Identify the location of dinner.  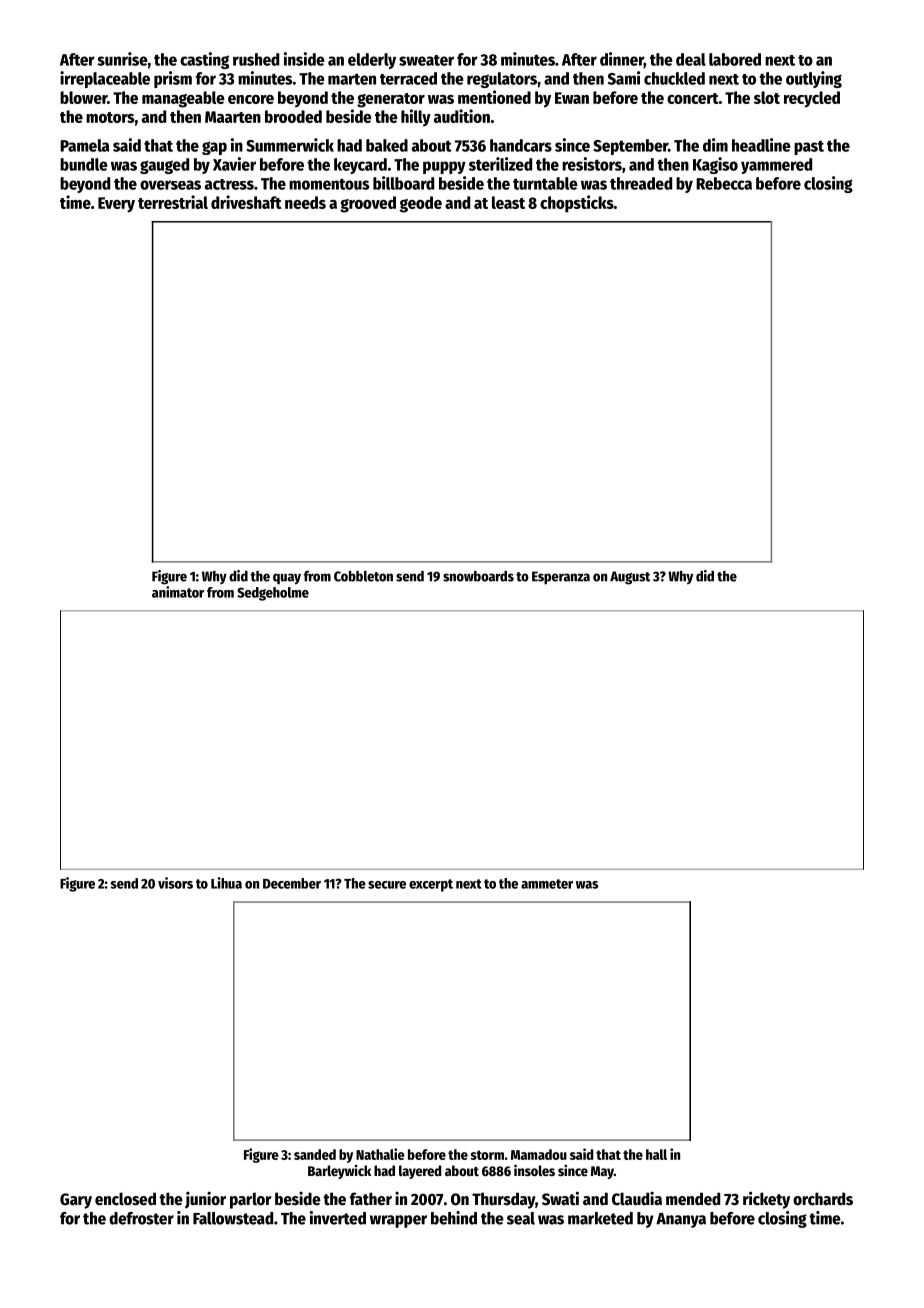
(622, 60).
